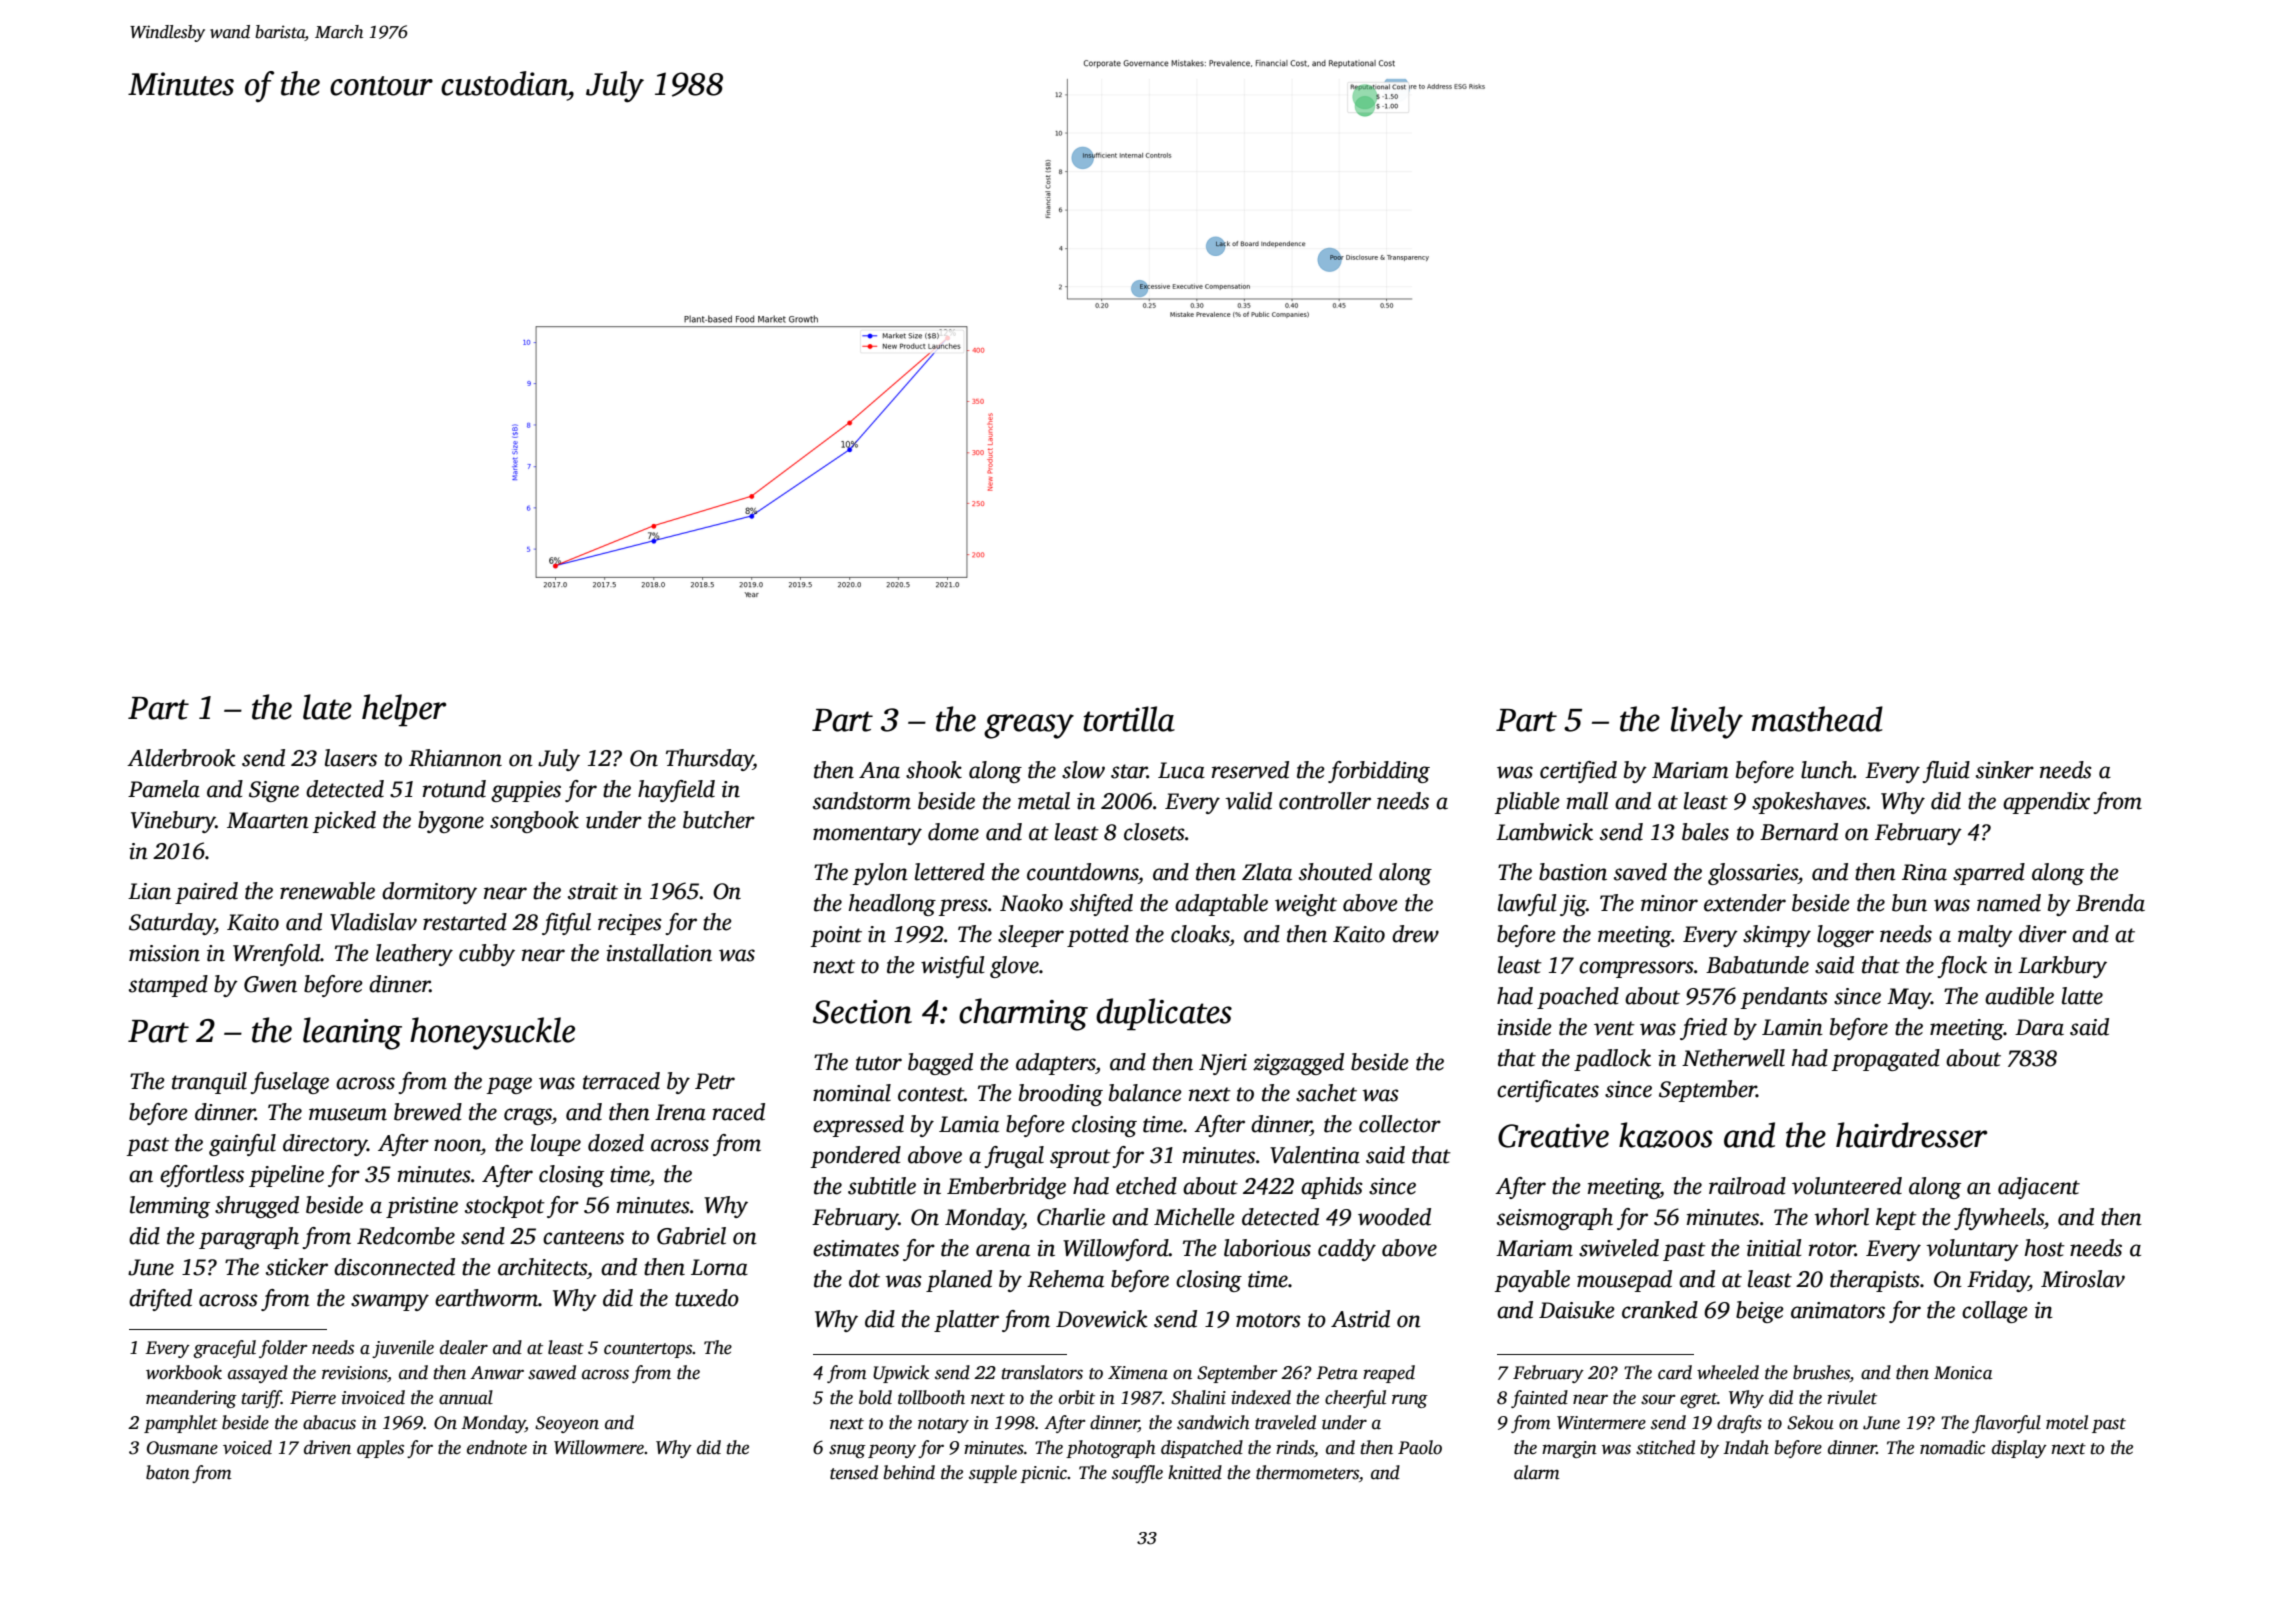  I want to click on card, so click(1675, 1372).
